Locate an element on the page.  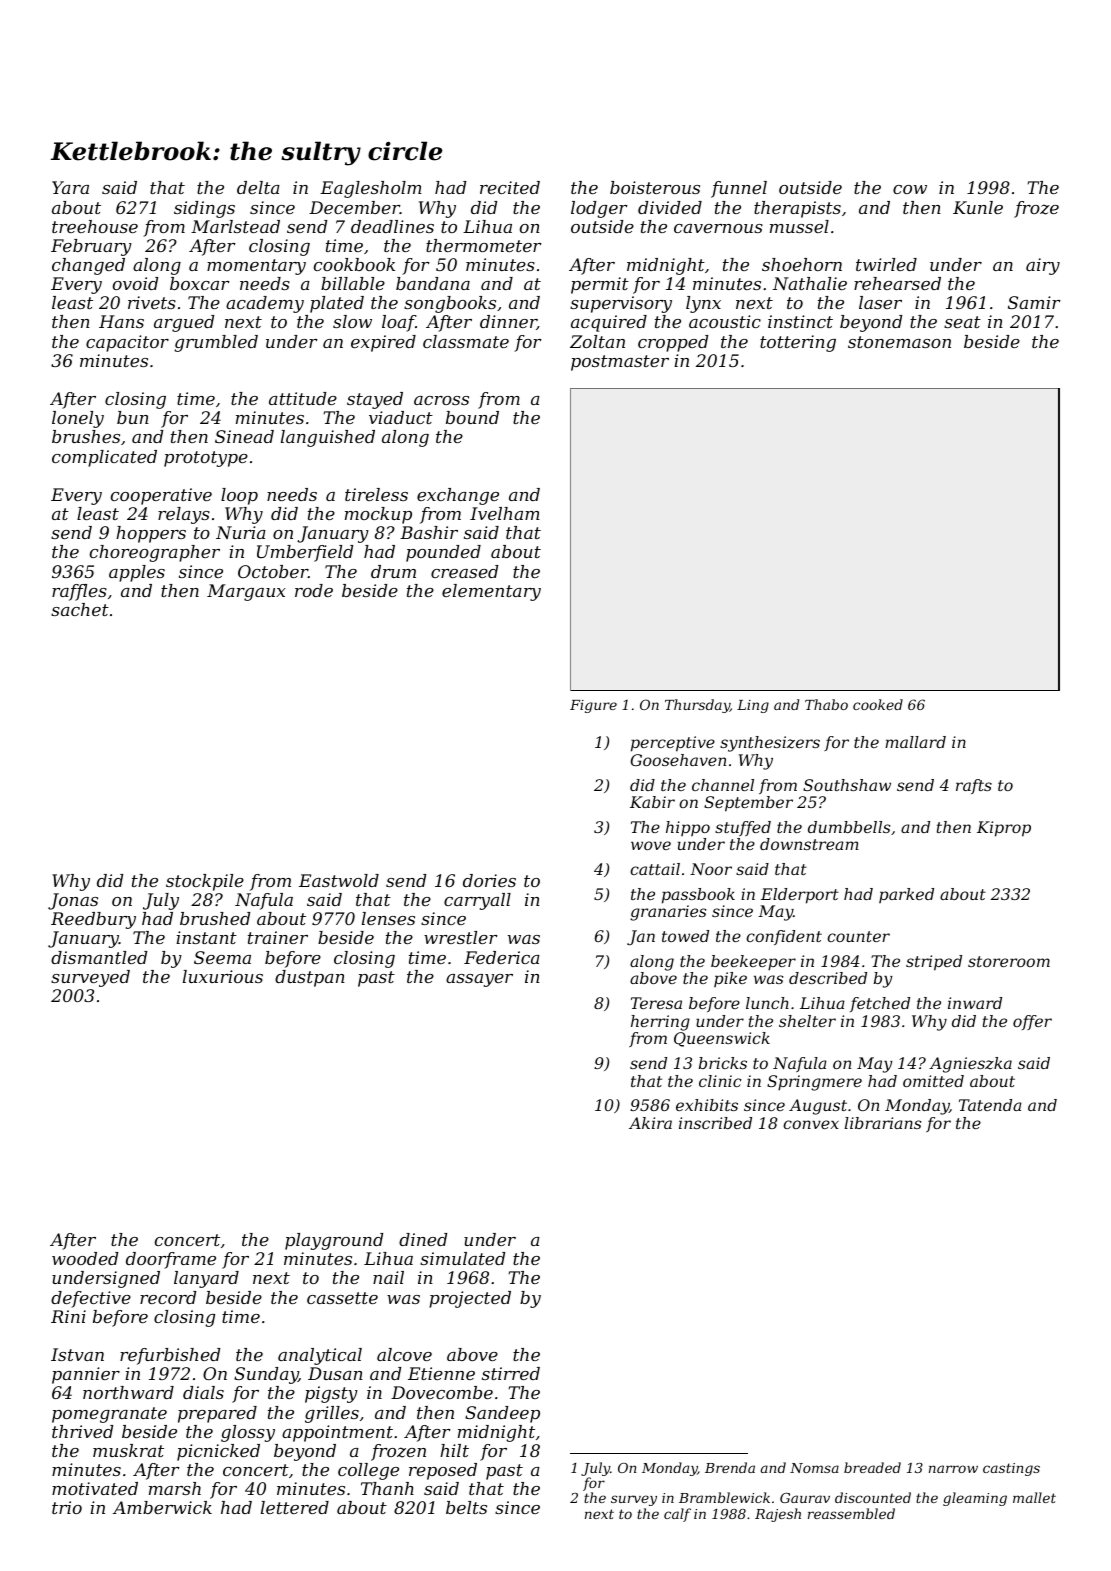
December is located at coordinates (354, 207).
